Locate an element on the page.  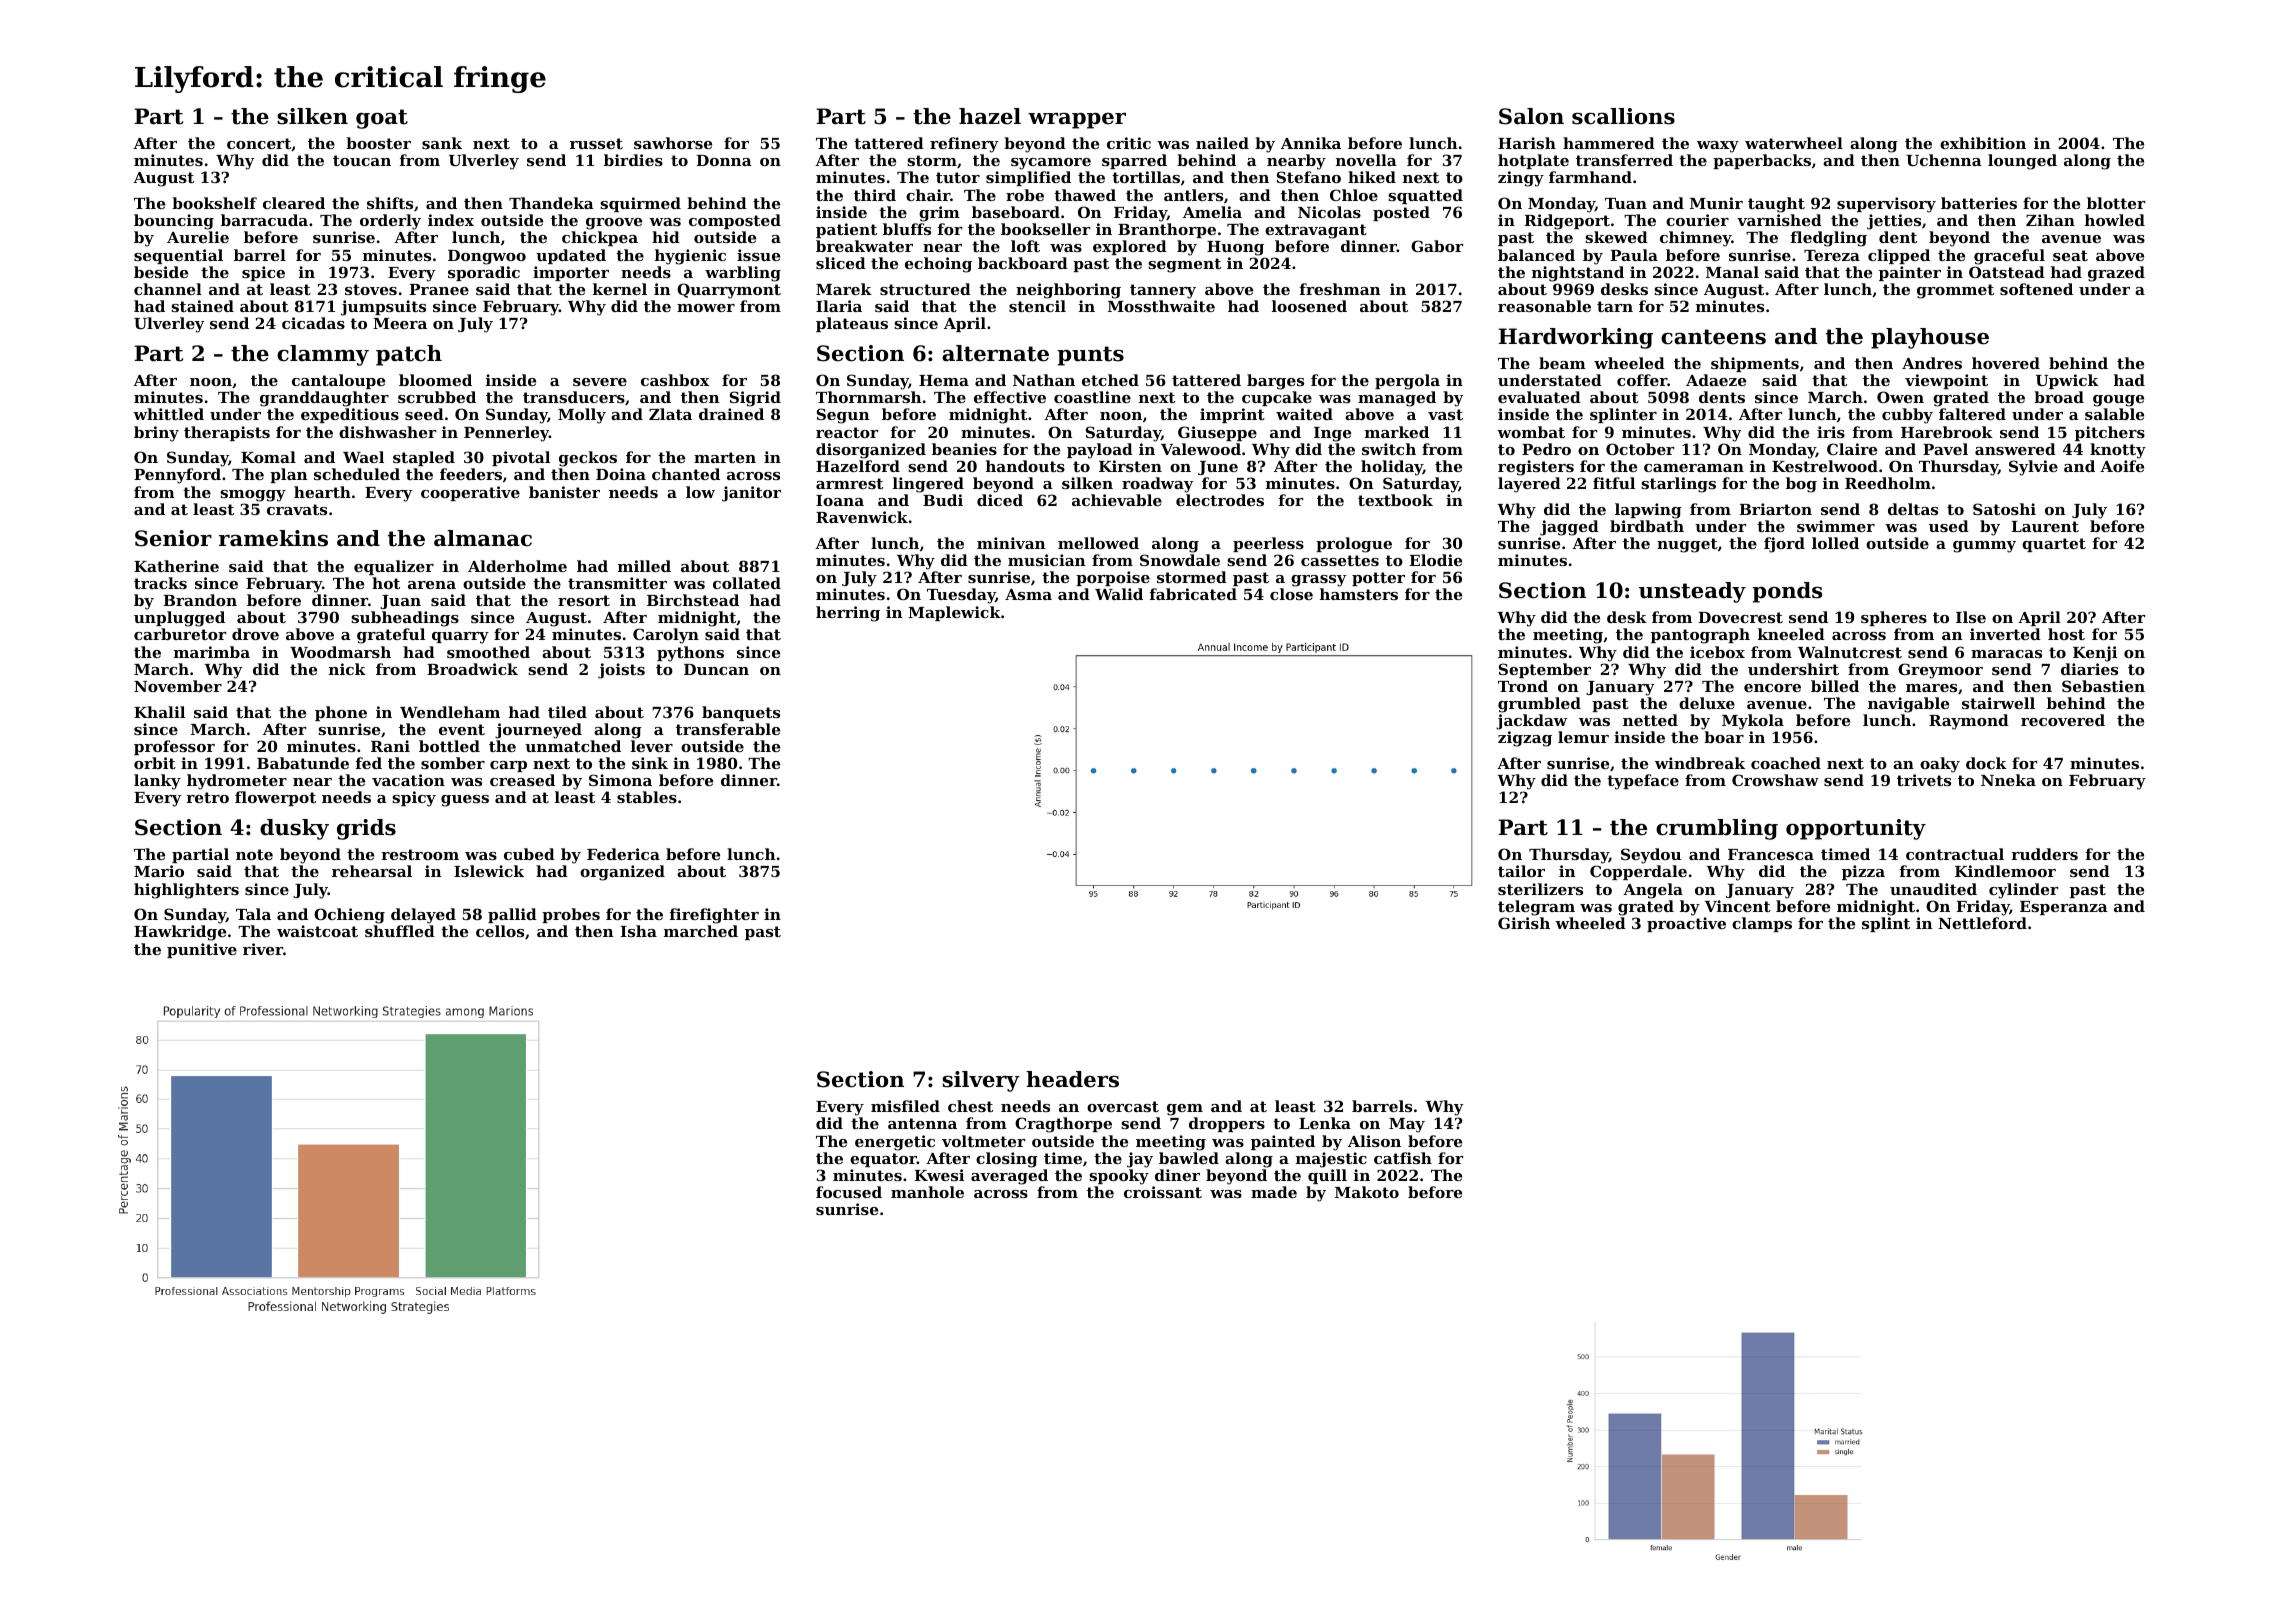
Makoto is located at coordinates (1367, 1192).
